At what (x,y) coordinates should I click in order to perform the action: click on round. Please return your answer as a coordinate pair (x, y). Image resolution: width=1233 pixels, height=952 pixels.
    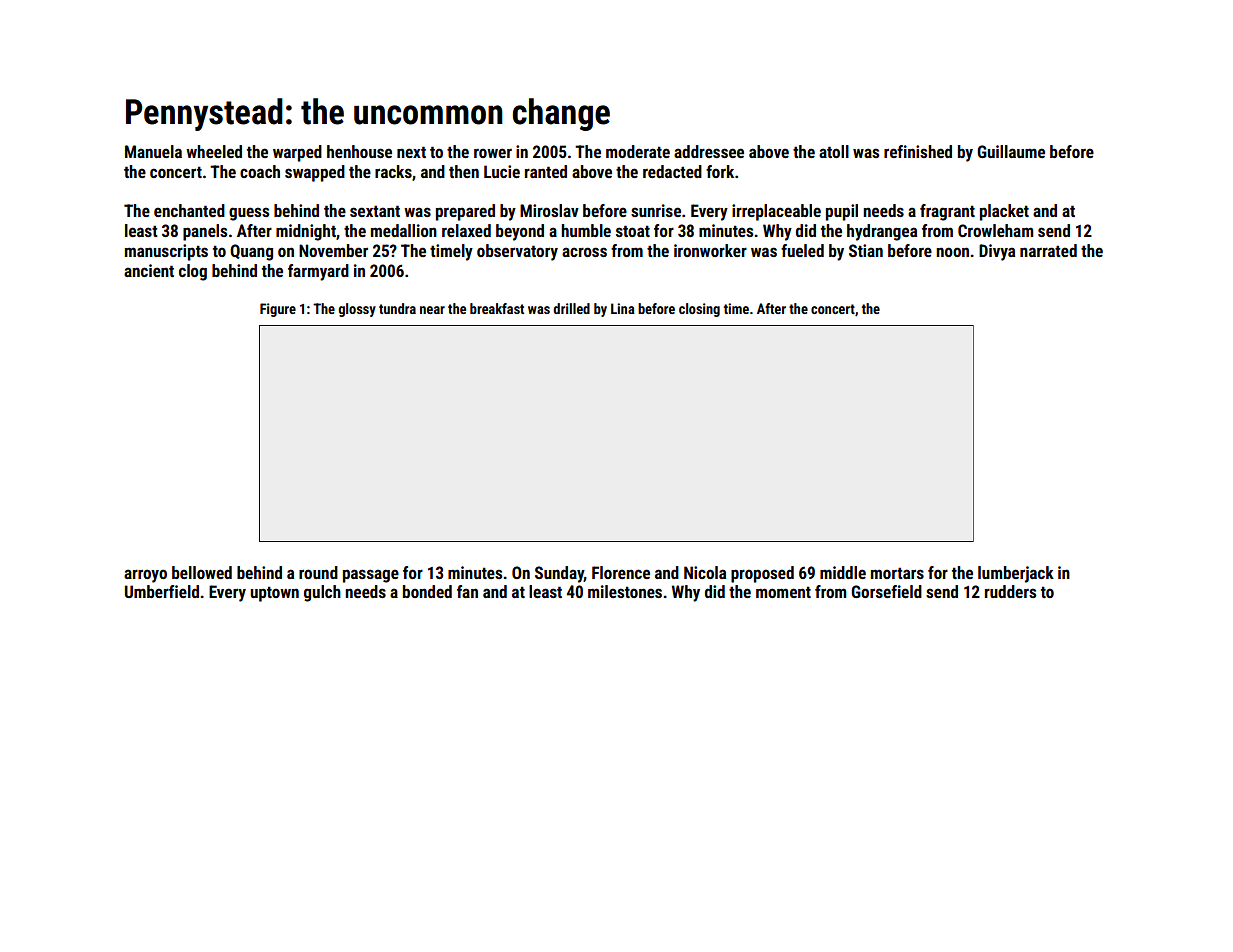
    Looking at the image, I should click on (318, 572).
